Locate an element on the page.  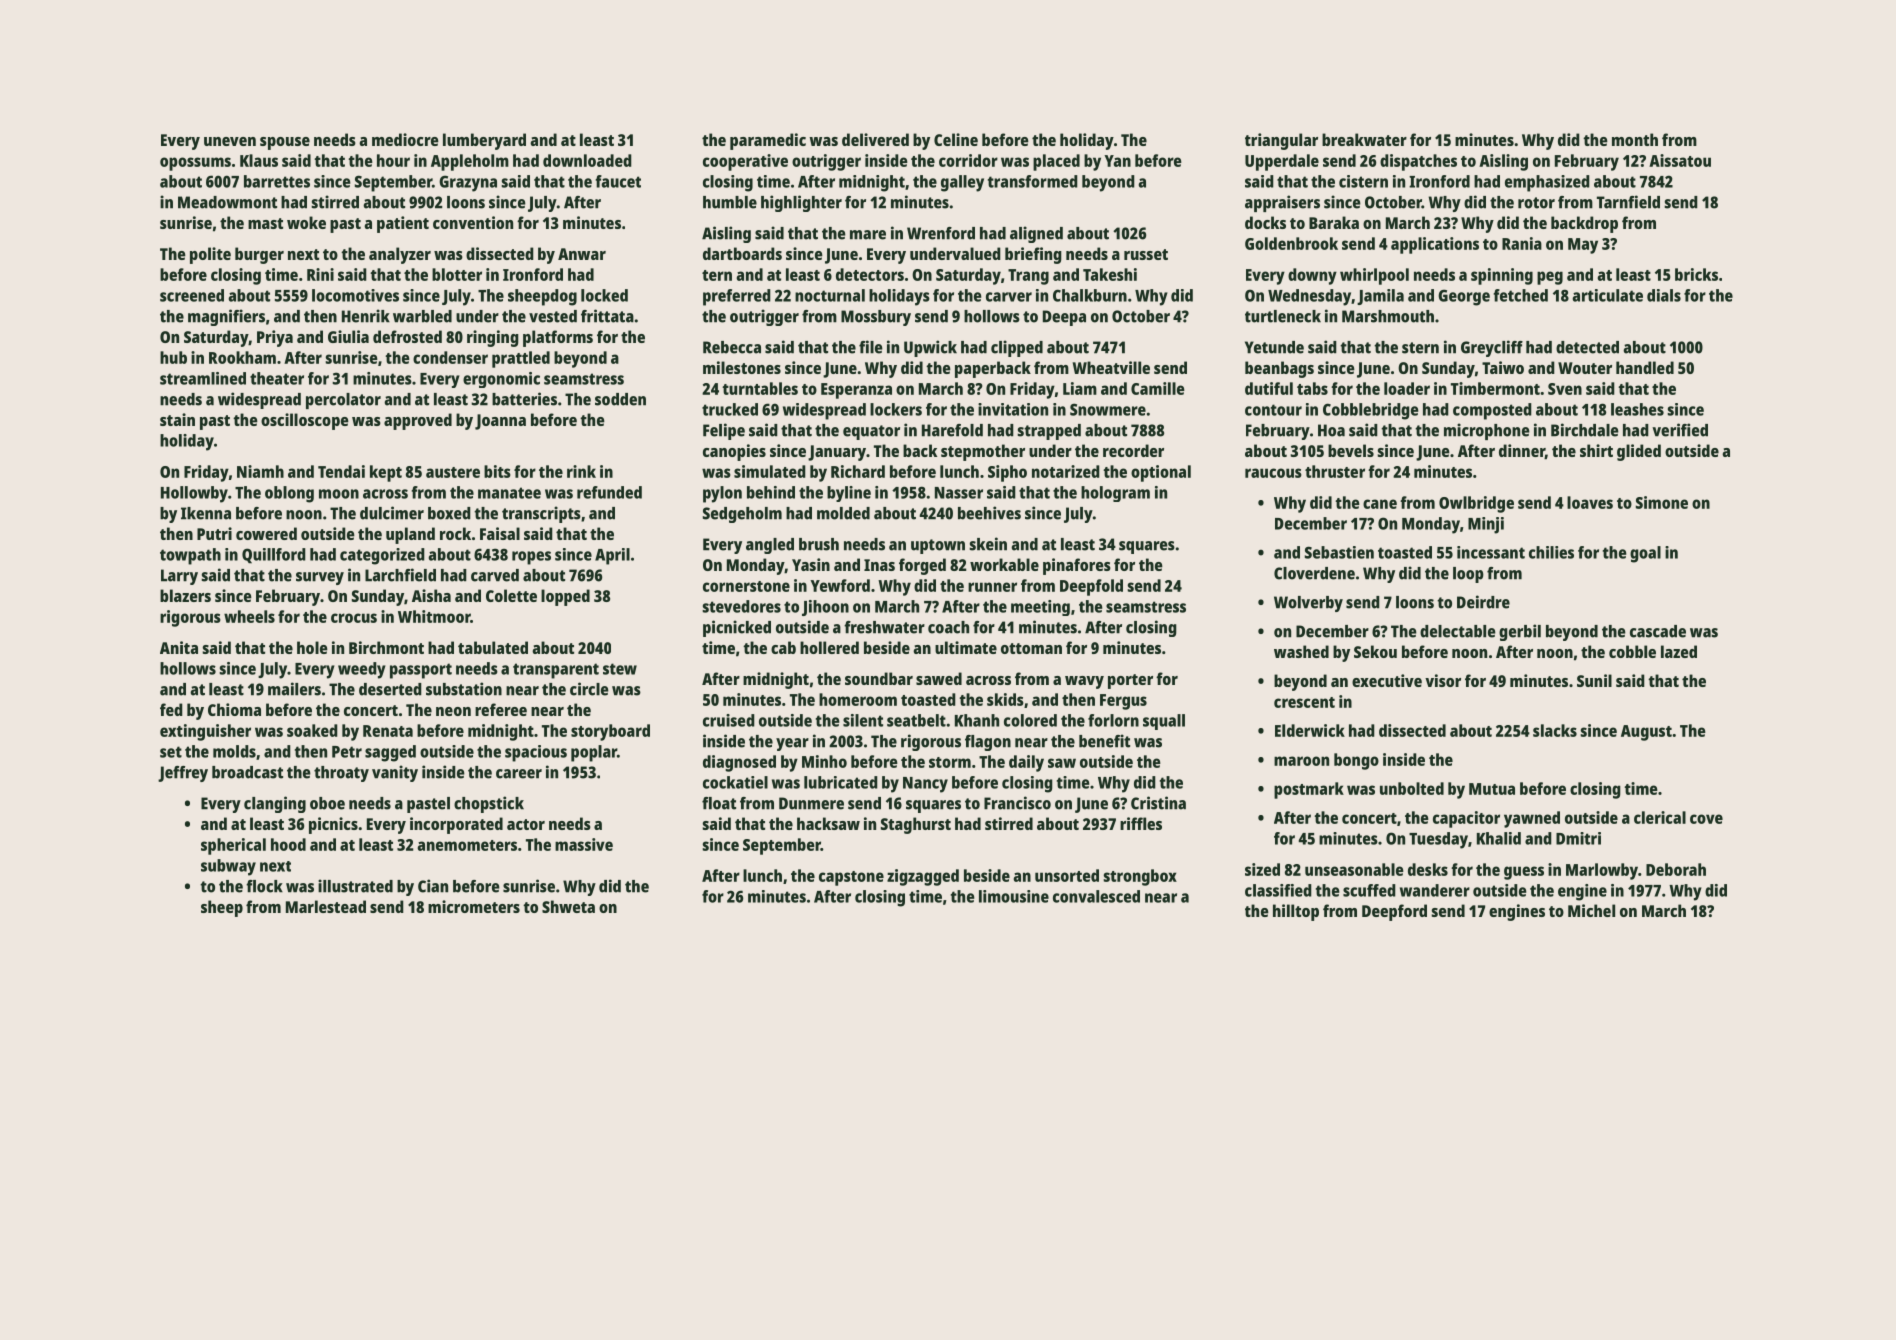
whirlpool is located at coordinates (1374, 276).
